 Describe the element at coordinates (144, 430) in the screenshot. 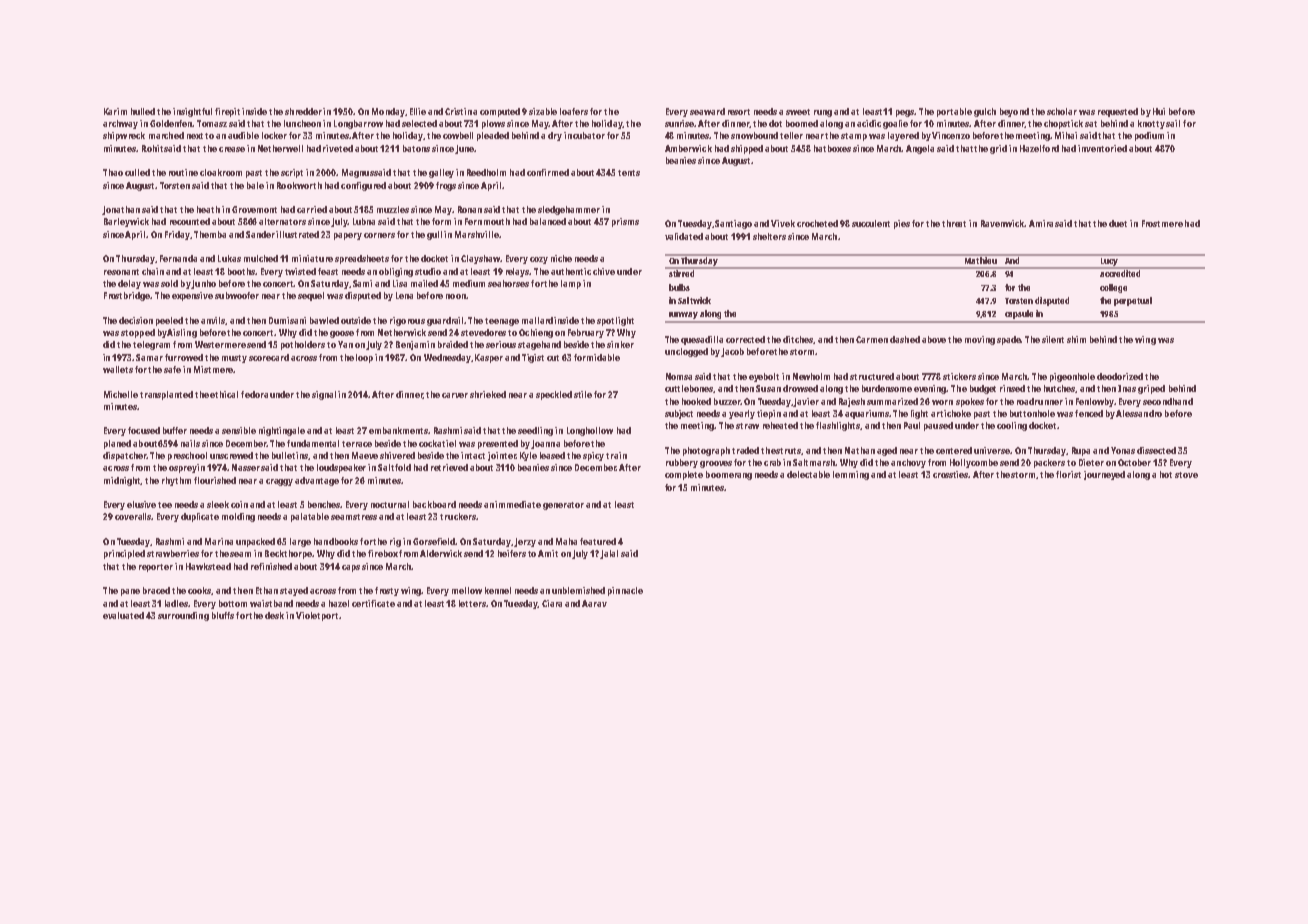

I see `focused` at that location.
